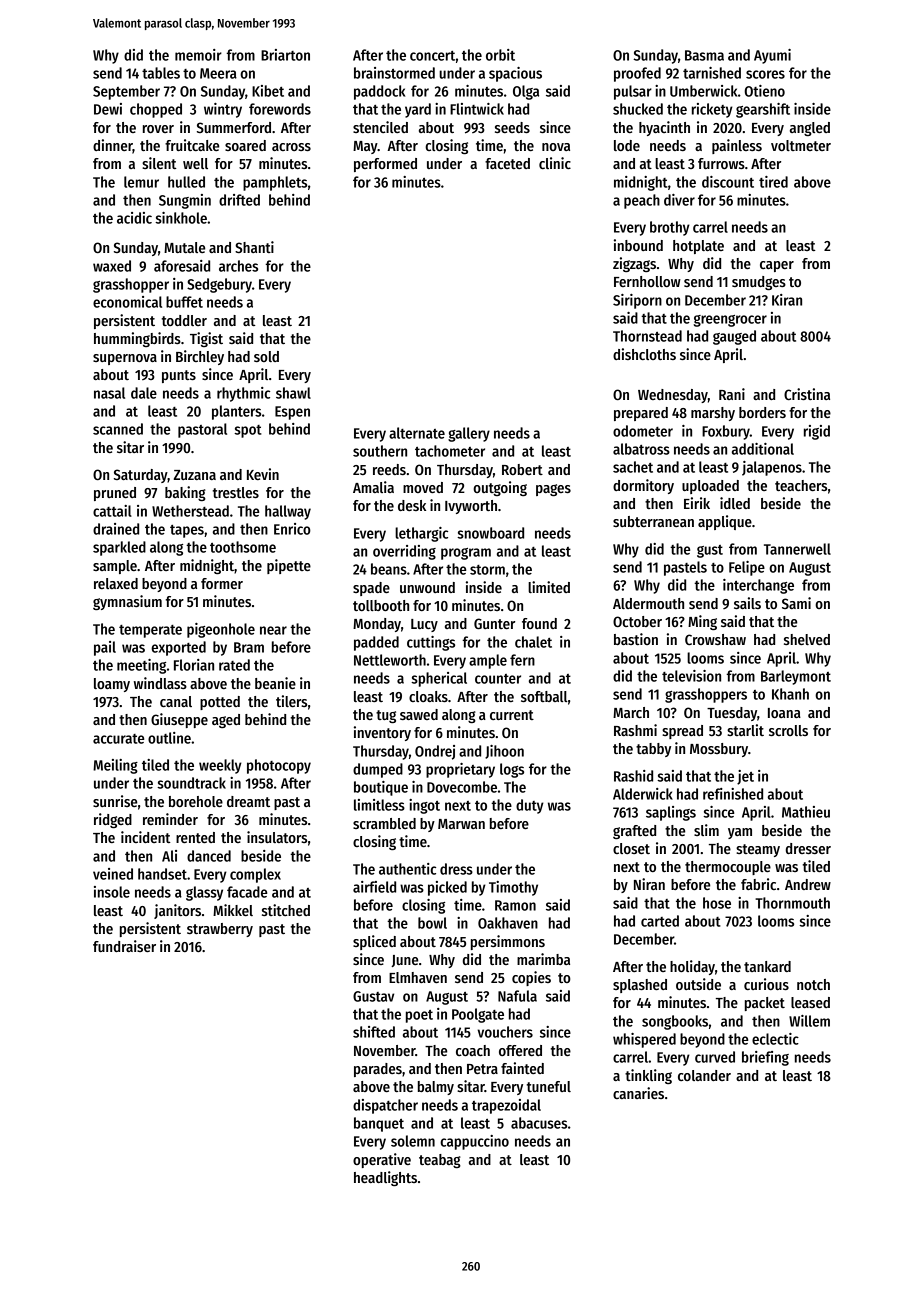 This image has width=924, height=1308. Describe the element at coordinates (436, 1088) in the image. I see `balmy` at that location.
